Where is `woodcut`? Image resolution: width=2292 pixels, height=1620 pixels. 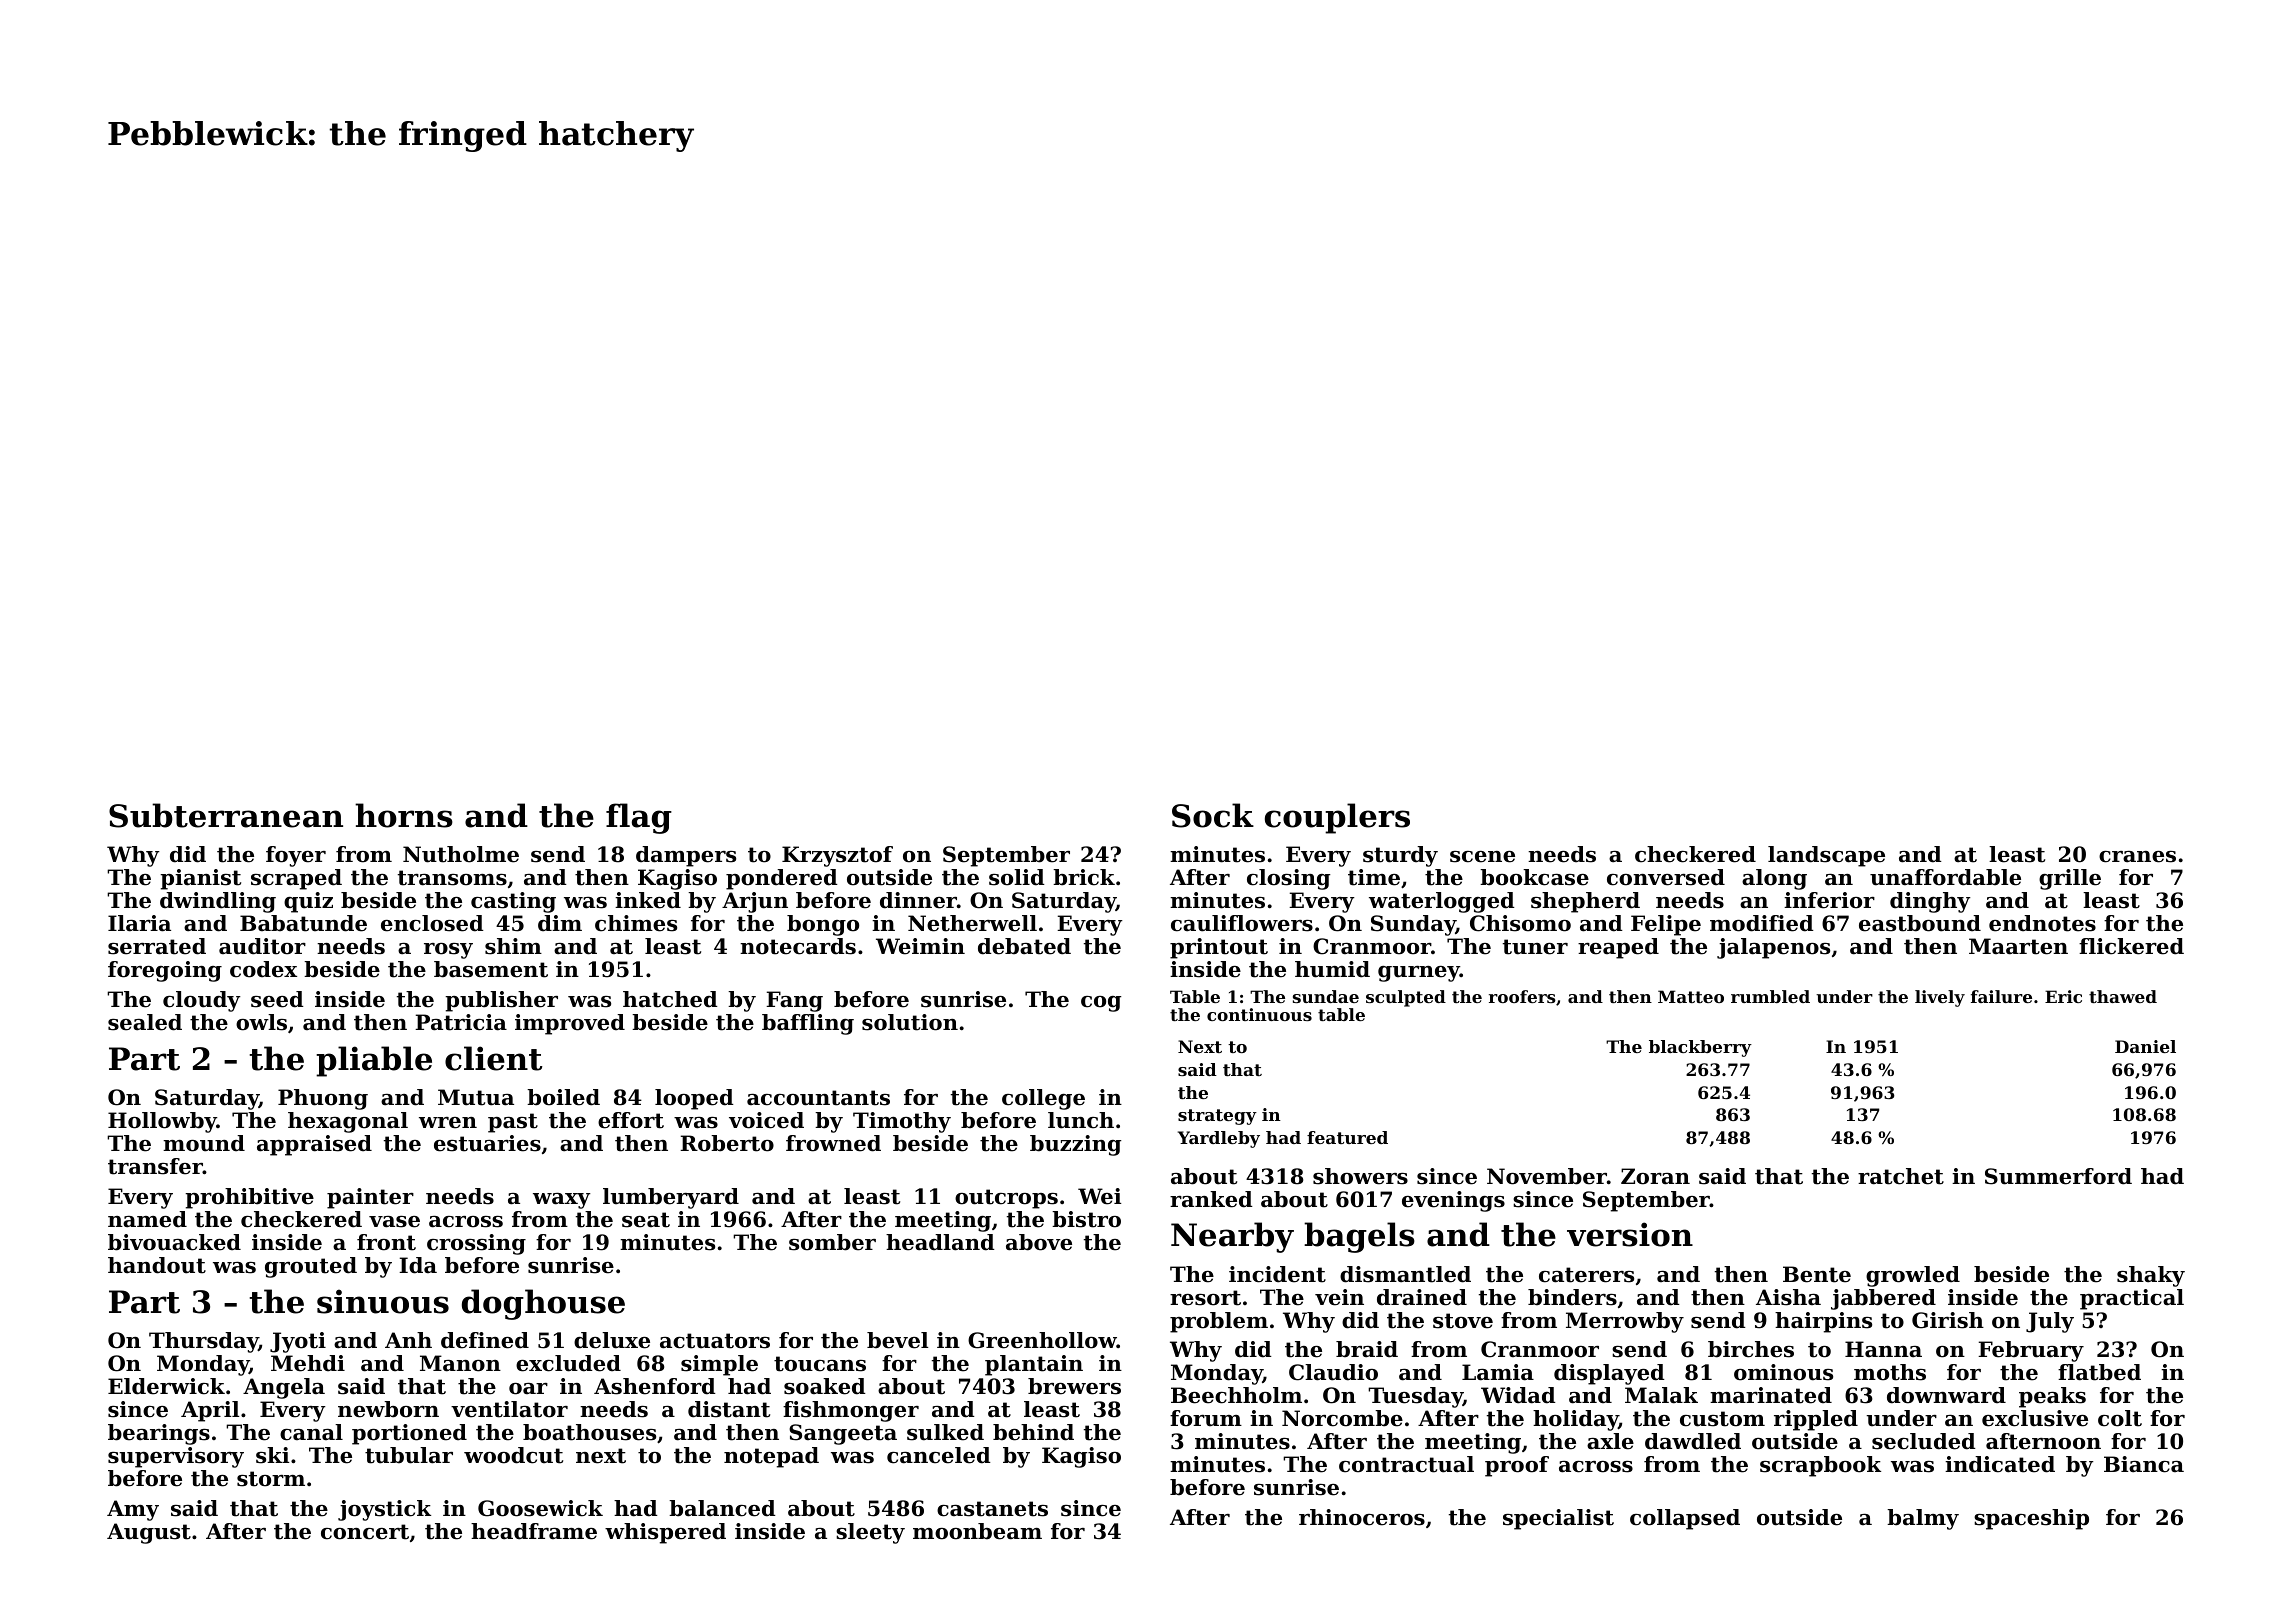
woodcut is located at coordinates (513, 1455).
